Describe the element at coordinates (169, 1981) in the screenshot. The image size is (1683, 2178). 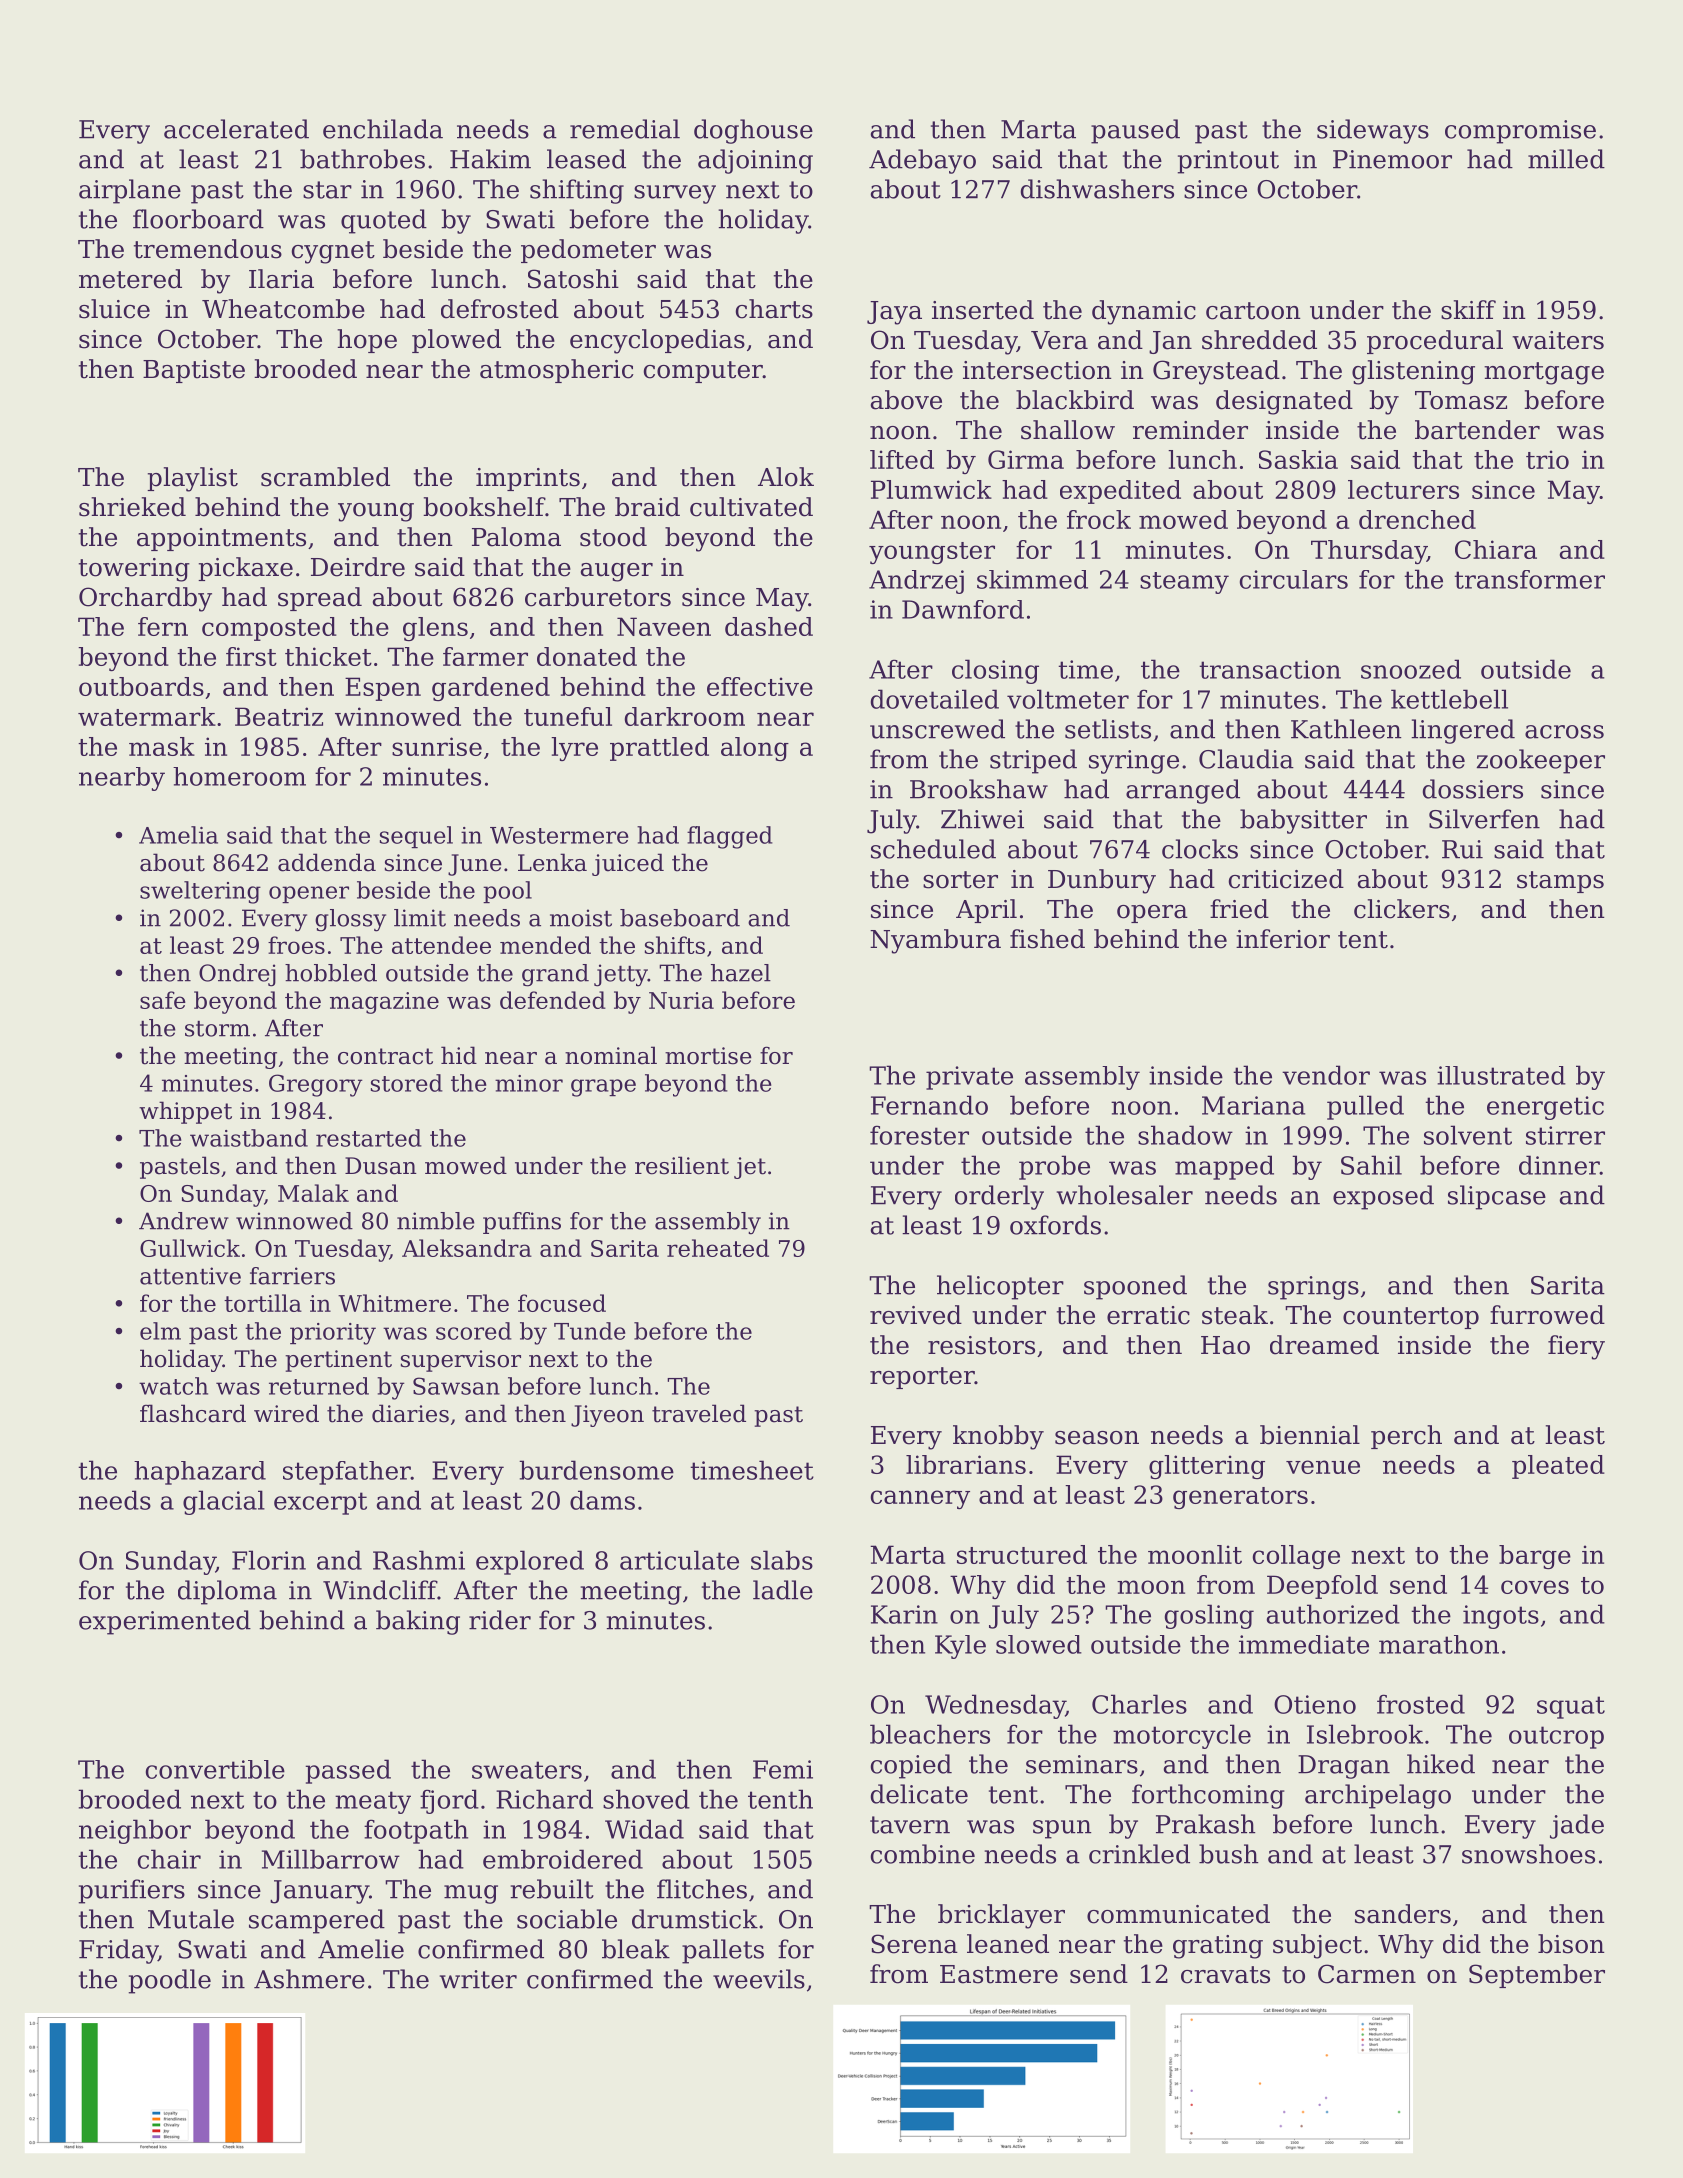
I see `poodle` at that location.
